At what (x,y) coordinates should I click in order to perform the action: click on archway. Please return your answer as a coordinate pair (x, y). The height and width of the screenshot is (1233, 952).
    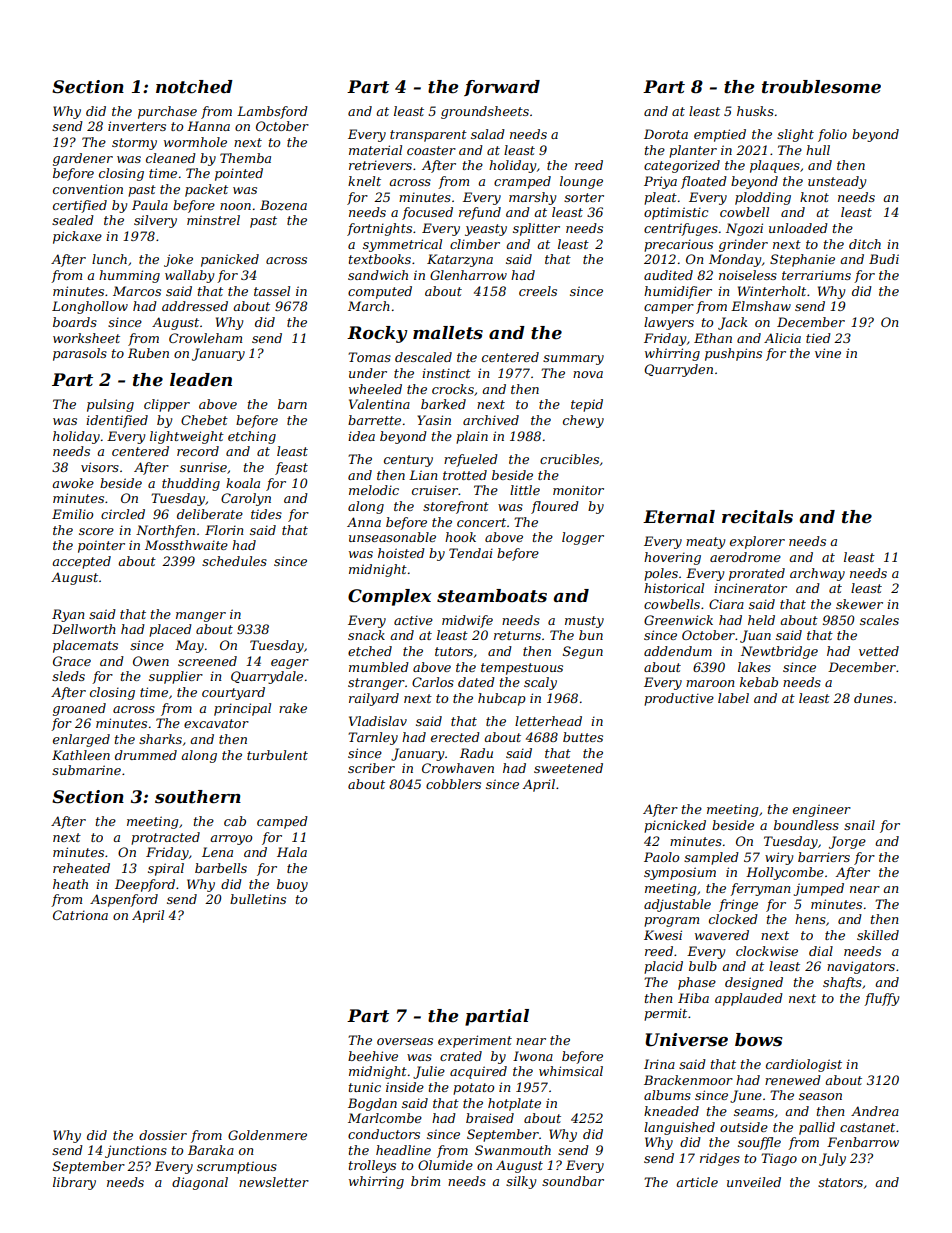
    Looking at the image, I should click on (817, 574).
